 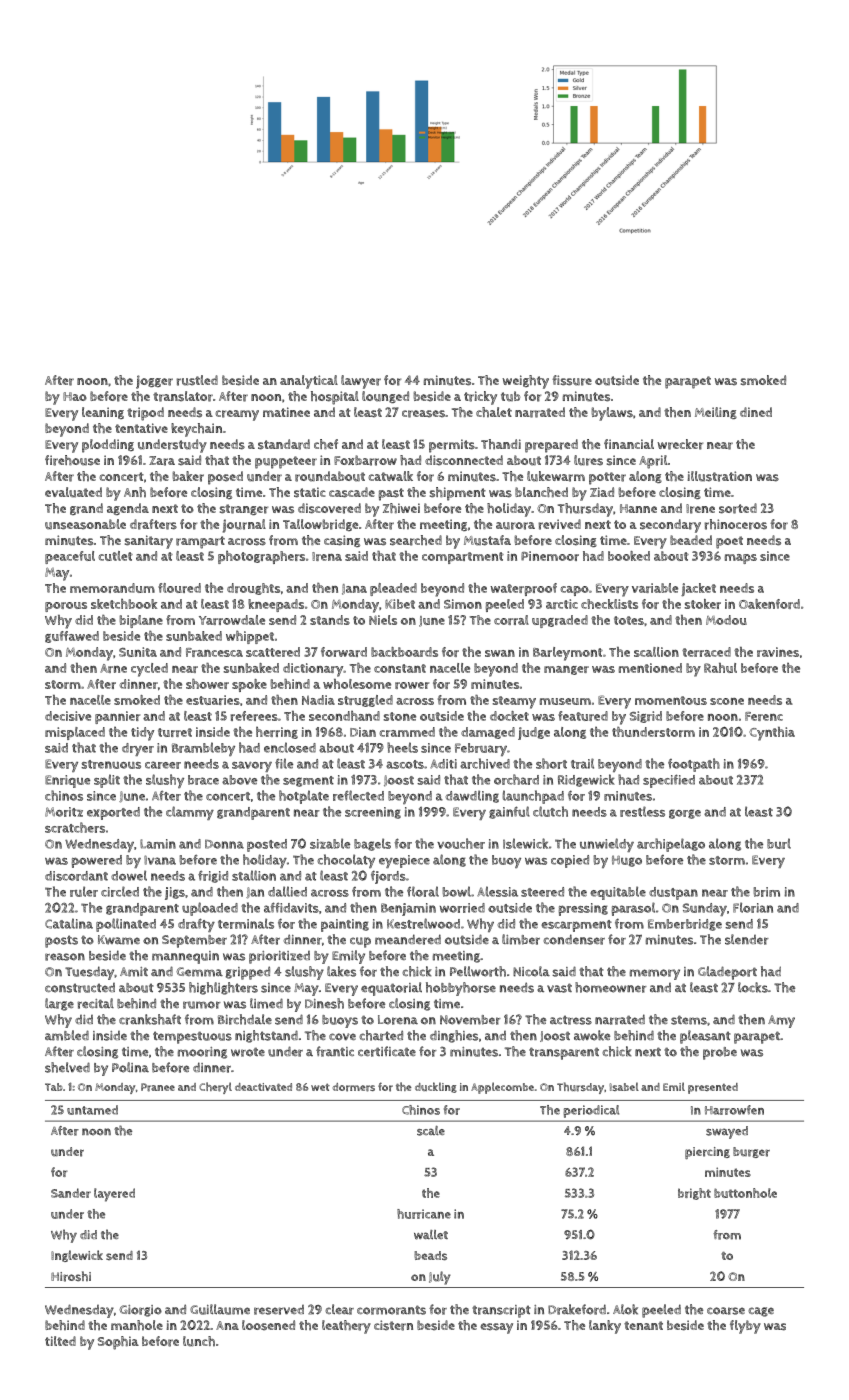 What do you see at coordinates (541, 492) in the document?
I see `blanched` at bounding box center [541, 492].
